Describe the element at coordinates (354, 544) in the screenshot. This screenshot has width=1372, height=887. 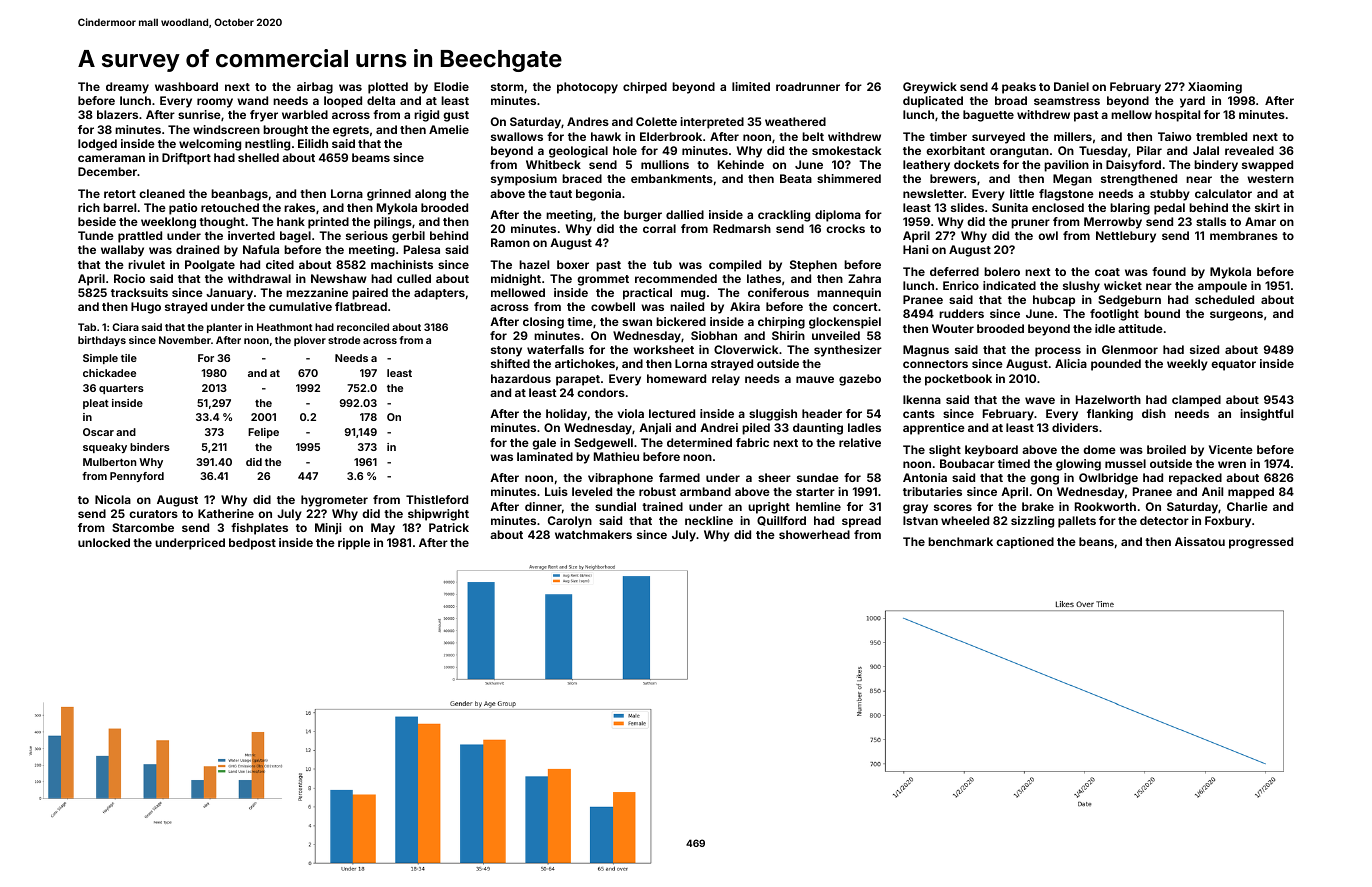
I see `ripple` at that location.
